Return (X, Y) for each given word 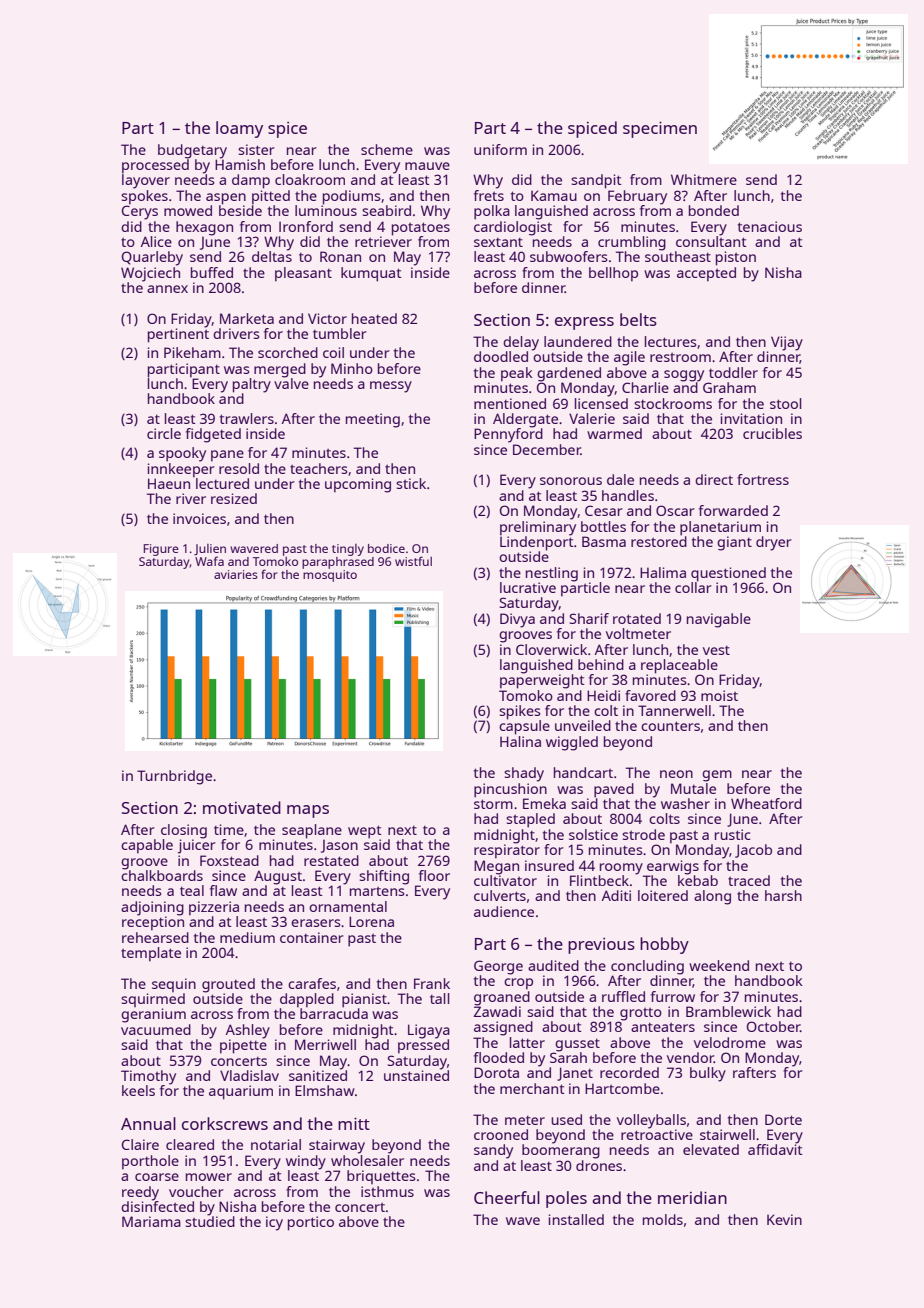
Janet (575, 1074)
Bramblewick (728, 1011)
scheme (387, 149)
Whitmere (704, 179)
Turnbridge (174, 777)
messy (391, 387)
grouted (228, 985)
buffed (212, 272)
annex (167, 289)
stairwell (727, 1134)
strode (643, 834)
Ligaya (429, 1031)
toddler (733, 372)
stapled (530, 820)
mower (209, 1177)
